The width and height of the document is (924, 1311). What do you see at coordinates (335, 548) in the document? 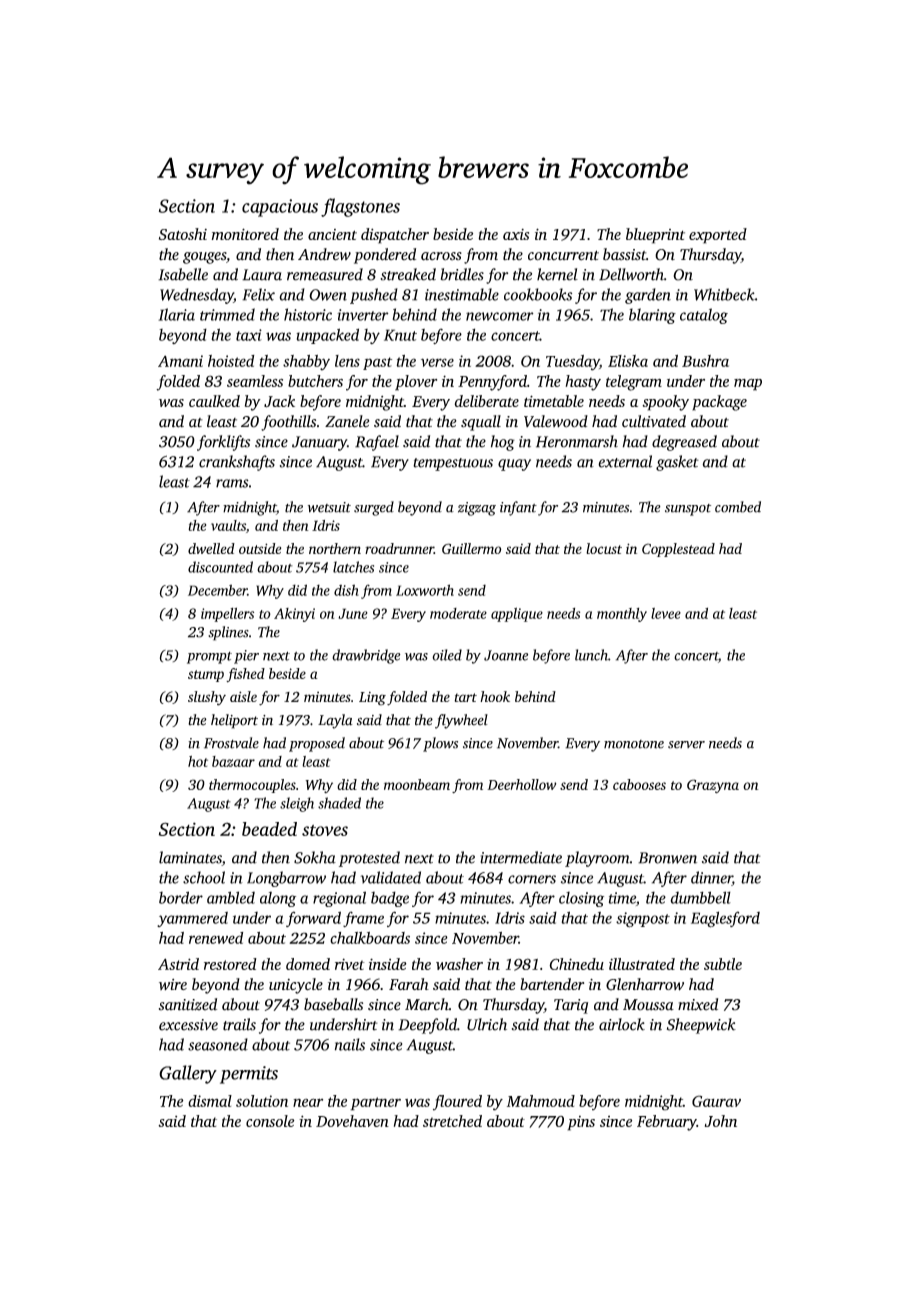
I see `northern` at bounding box center [335, 548].
